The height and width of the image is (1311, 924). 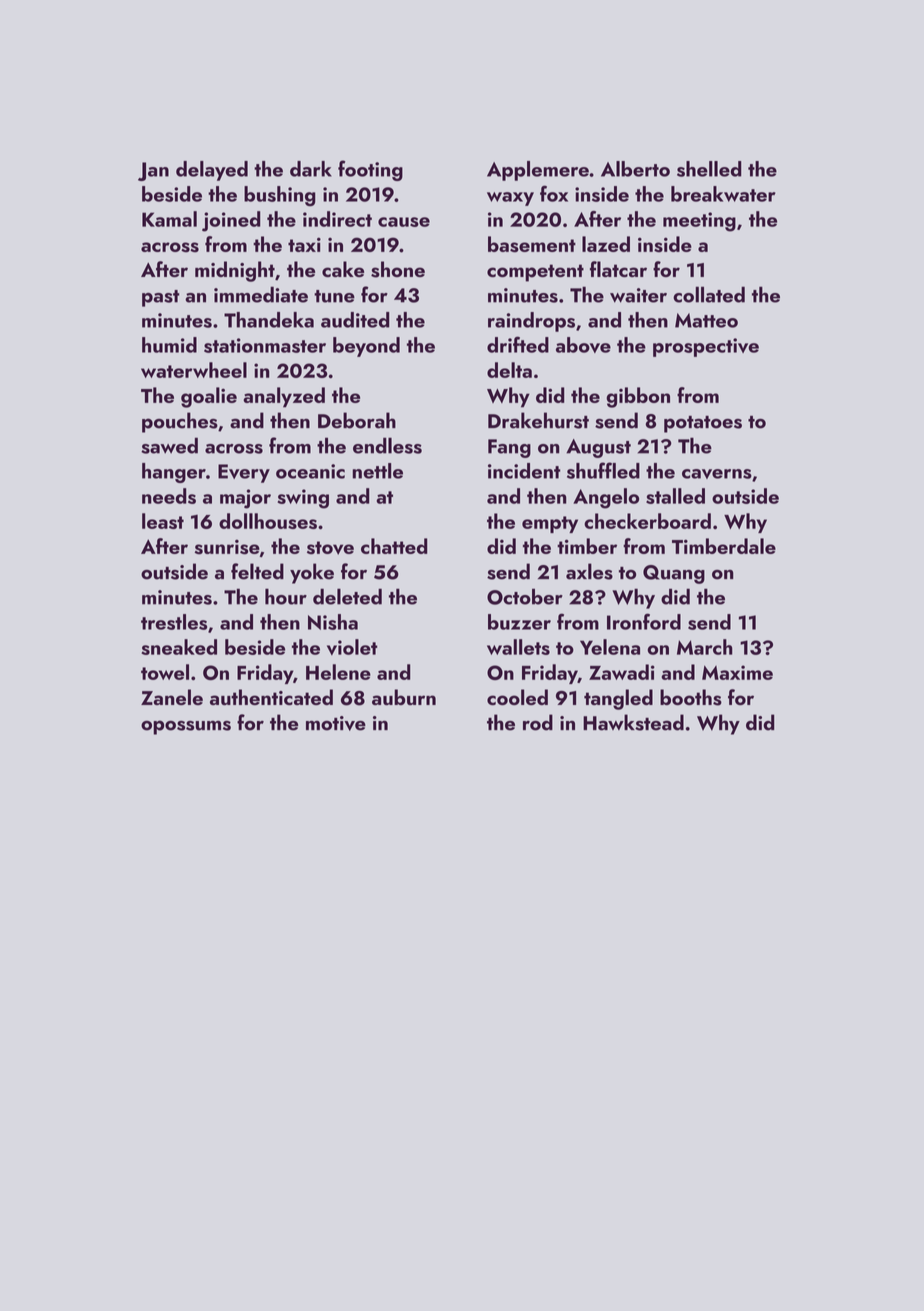 I want to click on goalie, so click(x=209, y=397).
